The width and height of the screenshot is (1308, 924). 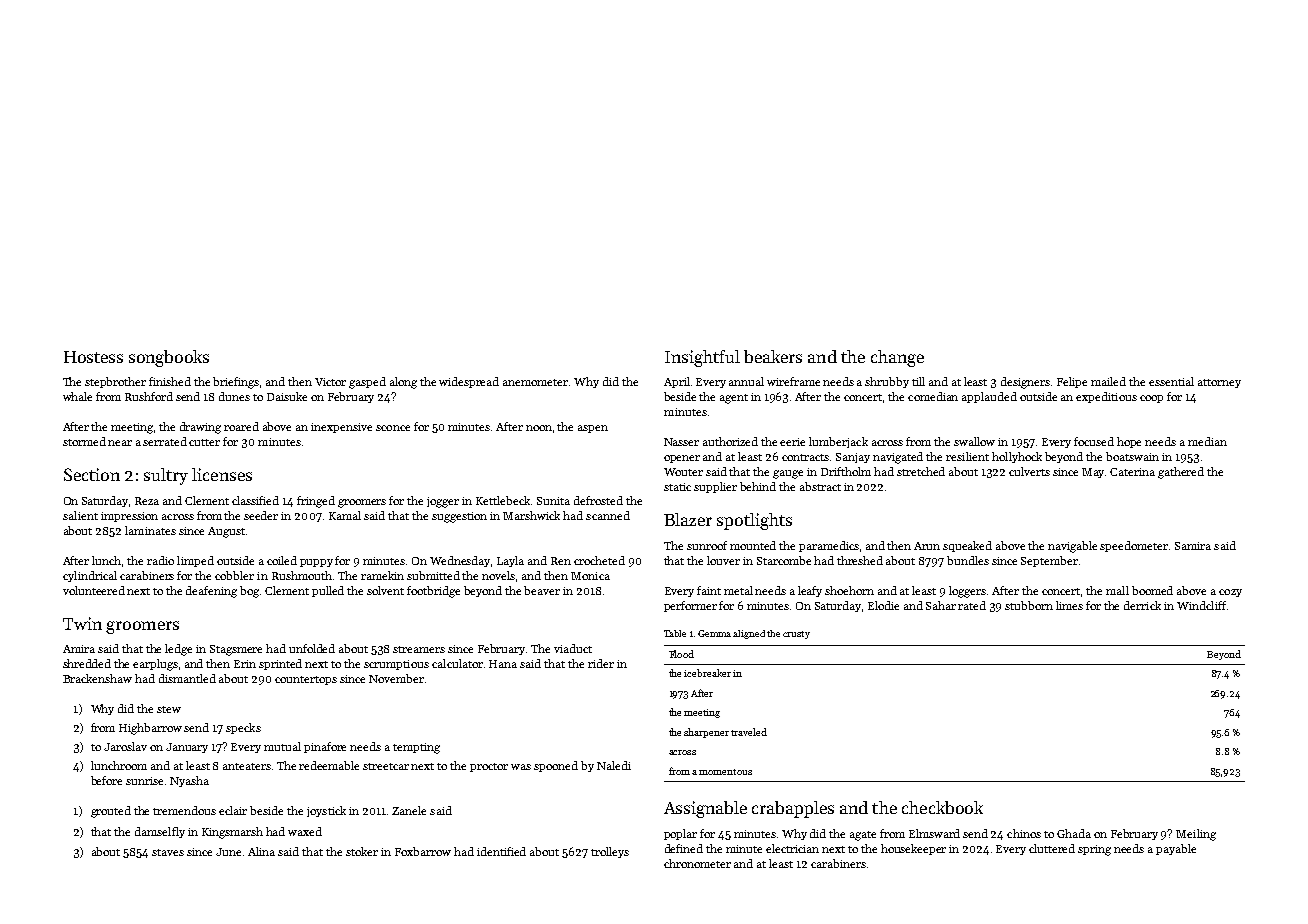 What do you see at coordinates (707, 673) in the screenshot?
I see `icebreaker` at bounding box center [707, 673].
